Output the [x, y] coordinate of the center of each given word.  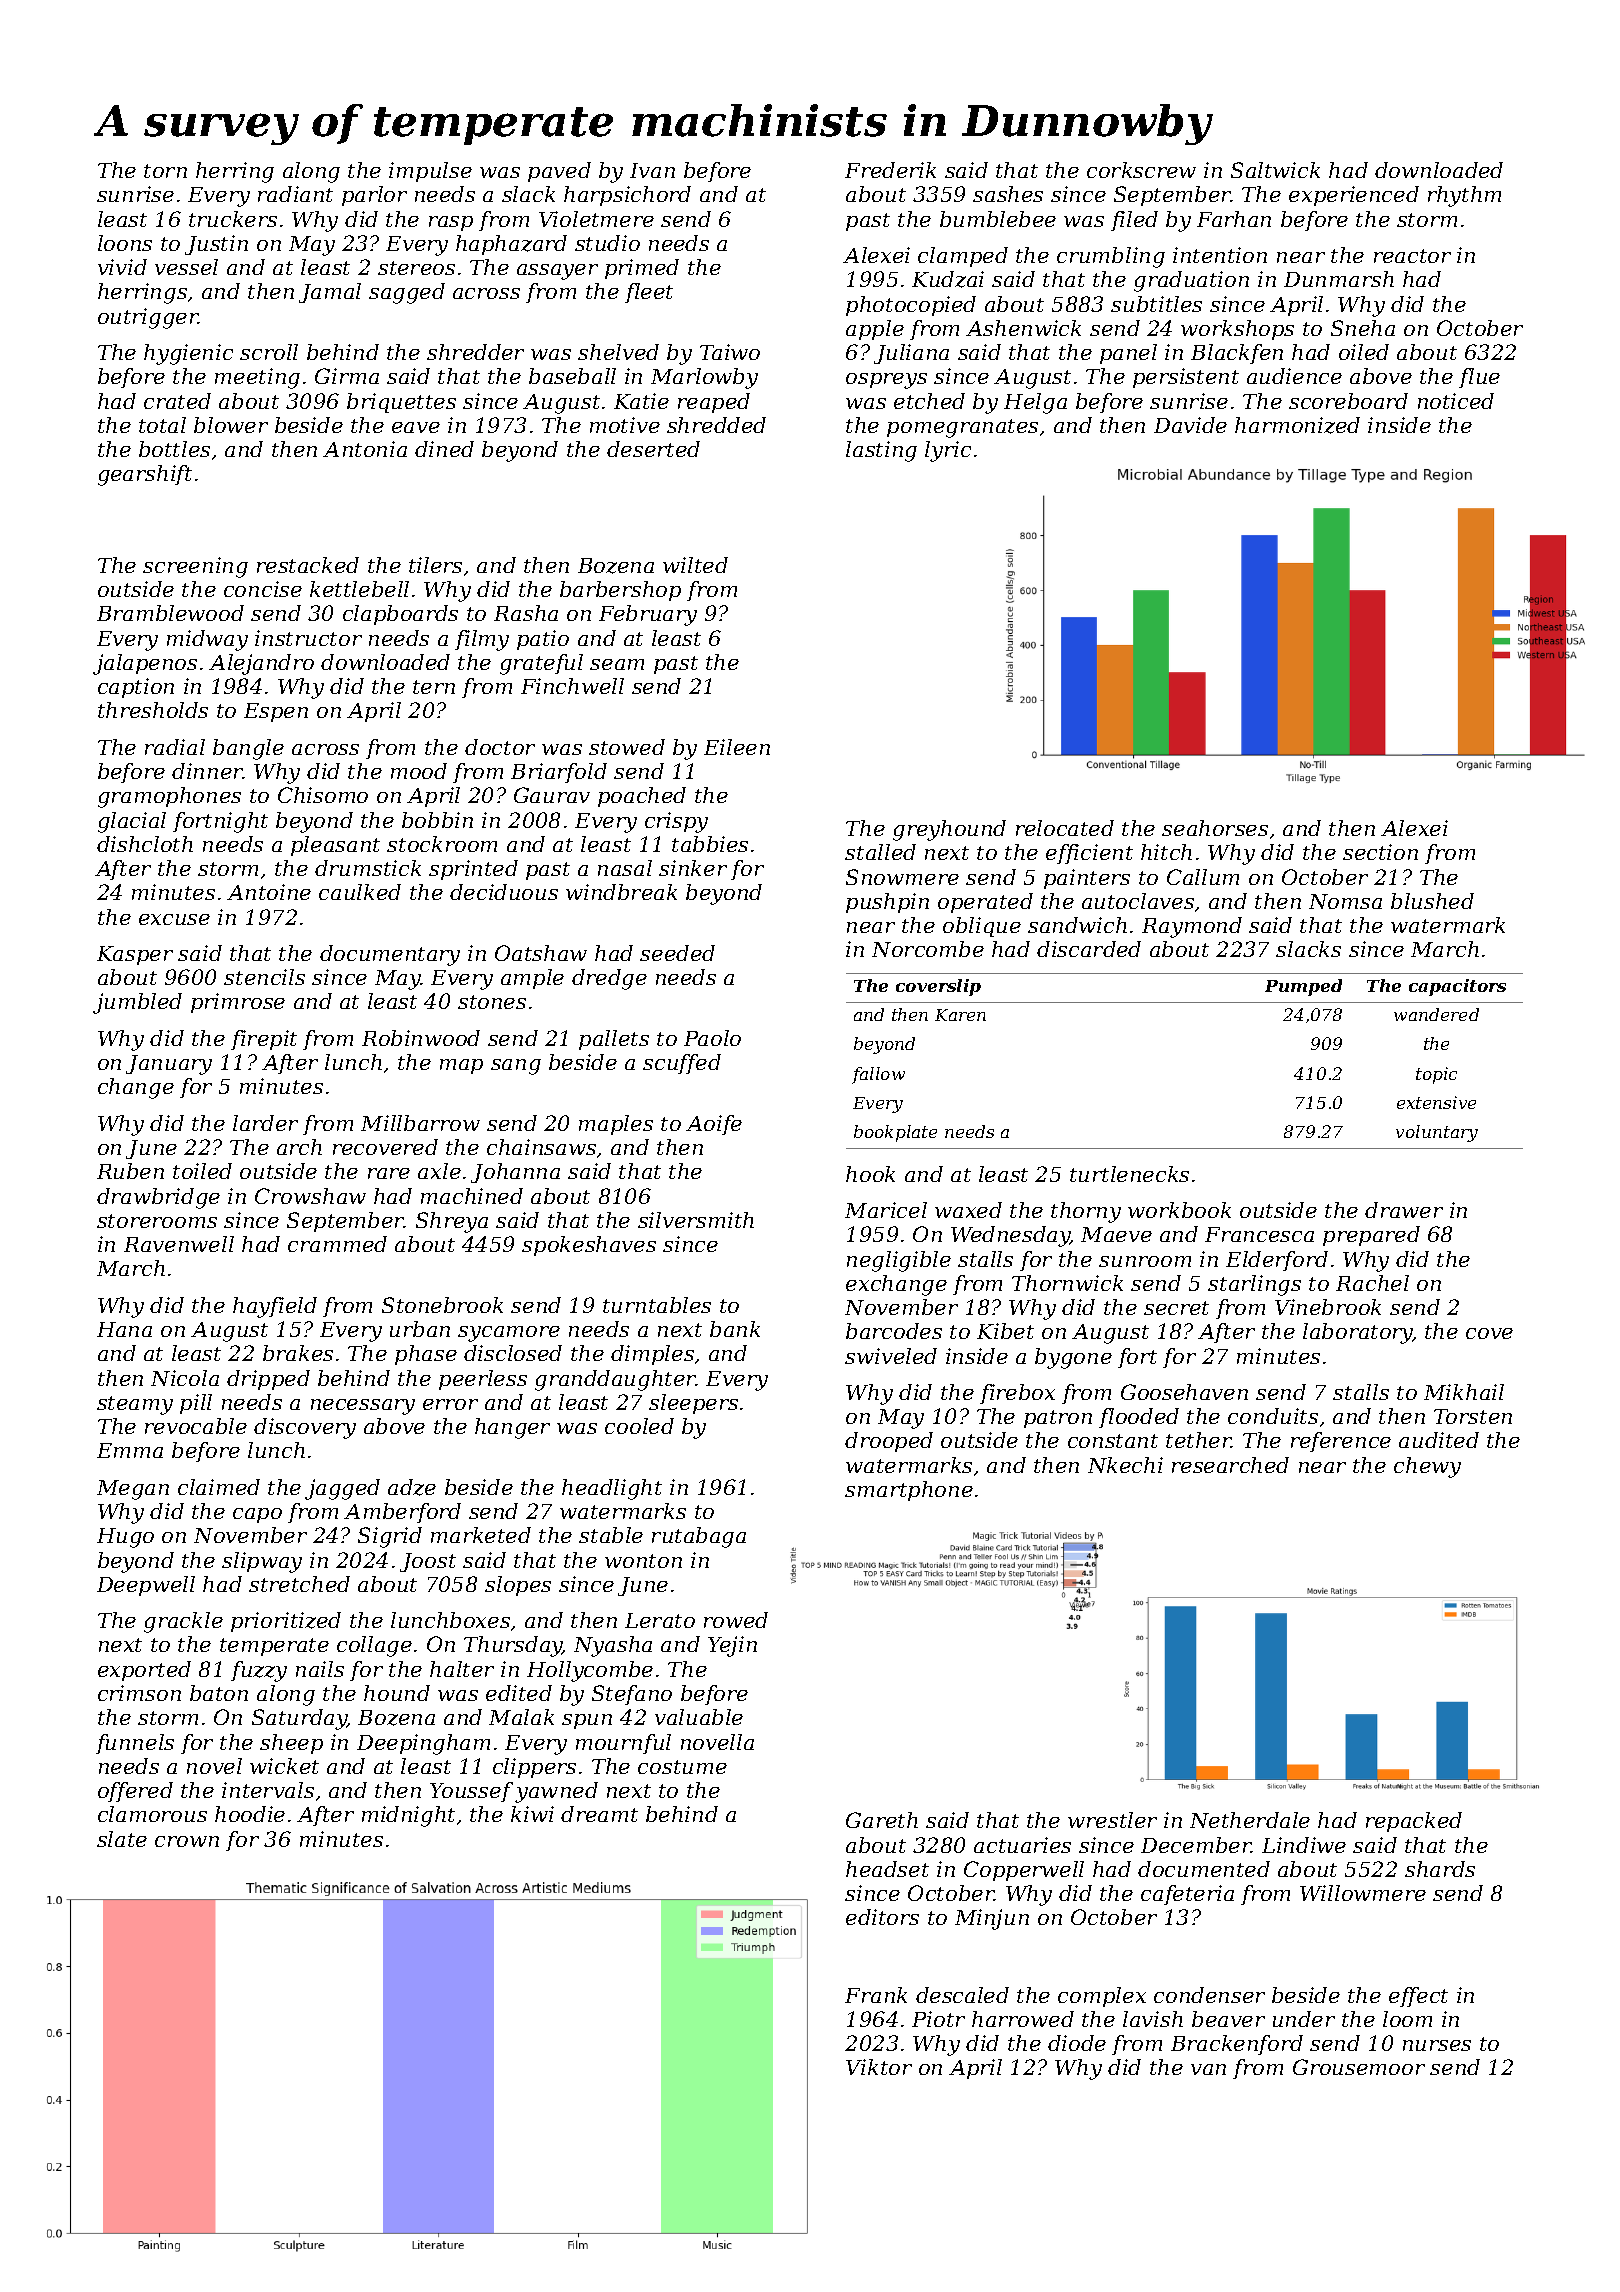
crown [187, 1841]
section [1380, 852]
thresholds [153, 710]
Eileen [737, 747]
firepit [264, 1040]
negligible [899, 1261]
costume [682, 1767]
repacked [1414, 1822]
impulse [430, 172]
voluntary [1437, 1133]
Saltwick [1275, 170]
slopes [518, 1586]
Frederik [890, 170]
